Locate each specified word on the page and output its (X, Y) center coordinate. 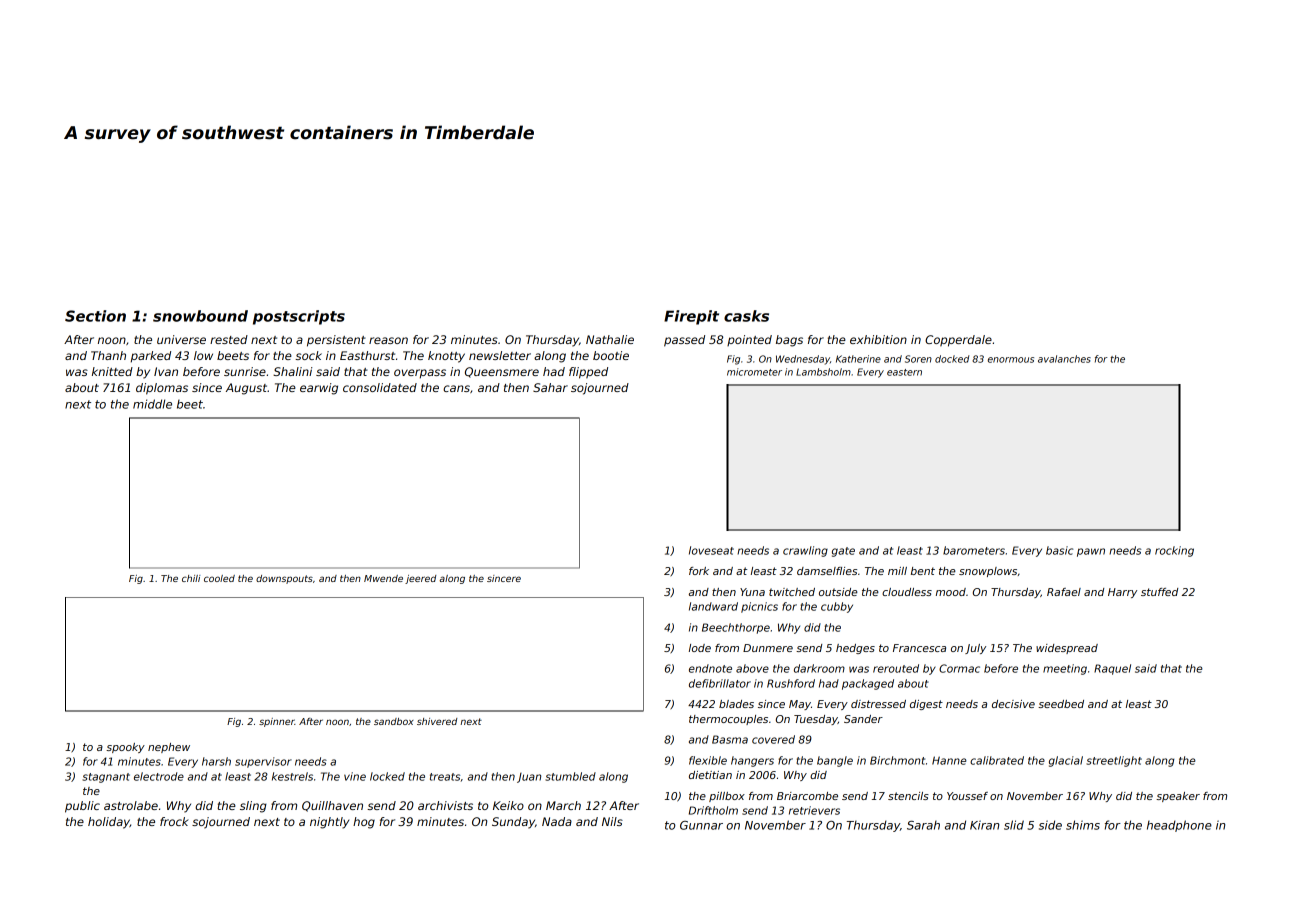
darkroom (819, 668)
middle (152, 404)
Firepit (691, 317)
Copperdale (958, 341)
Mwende (383, 578)
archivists (445, 805)
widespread (1067, 649)
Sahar (550, 387)
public (82, 807)
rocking (1174, 551)
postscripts (299, 317)
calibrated (997, 760)
